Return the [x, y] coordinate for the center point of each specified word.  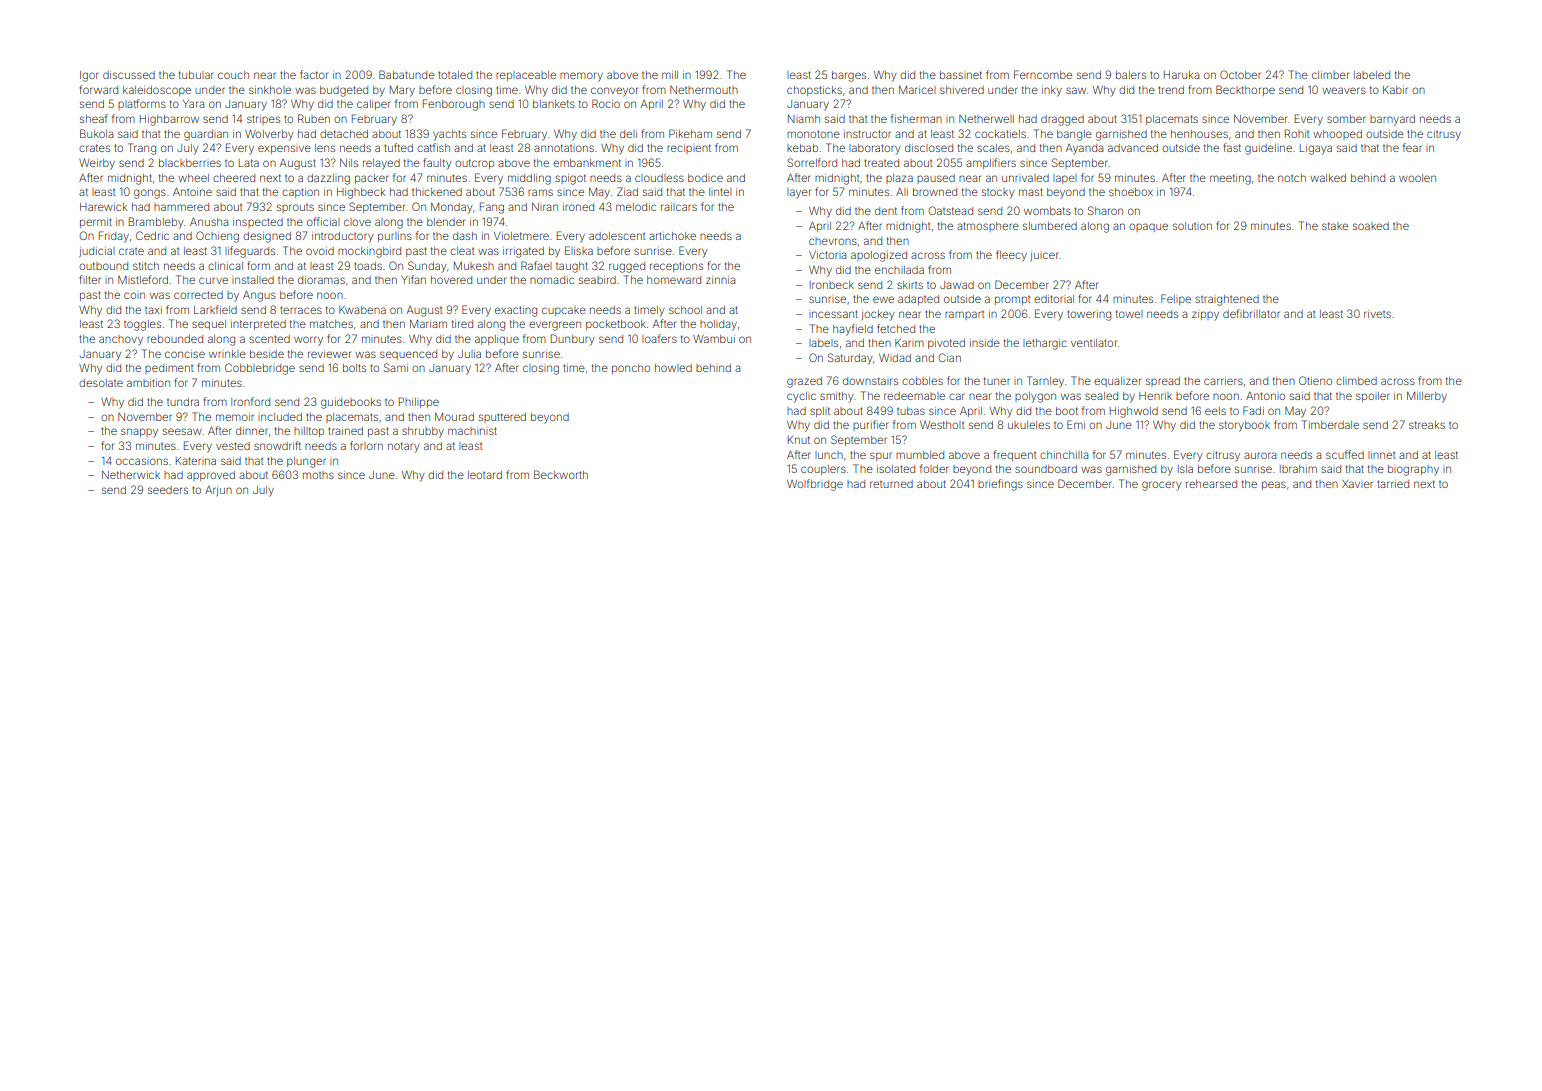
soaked [1371, 226]
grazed [804, 382]
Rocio [606, 103]
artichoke [672, 236]
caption [300, 193]
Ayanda [1084, 149]
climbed [1356, 381]
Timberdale [1330, 424]
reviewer [329, 354]
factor [314, 74]
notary [404, 447]
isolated [896, 469]
